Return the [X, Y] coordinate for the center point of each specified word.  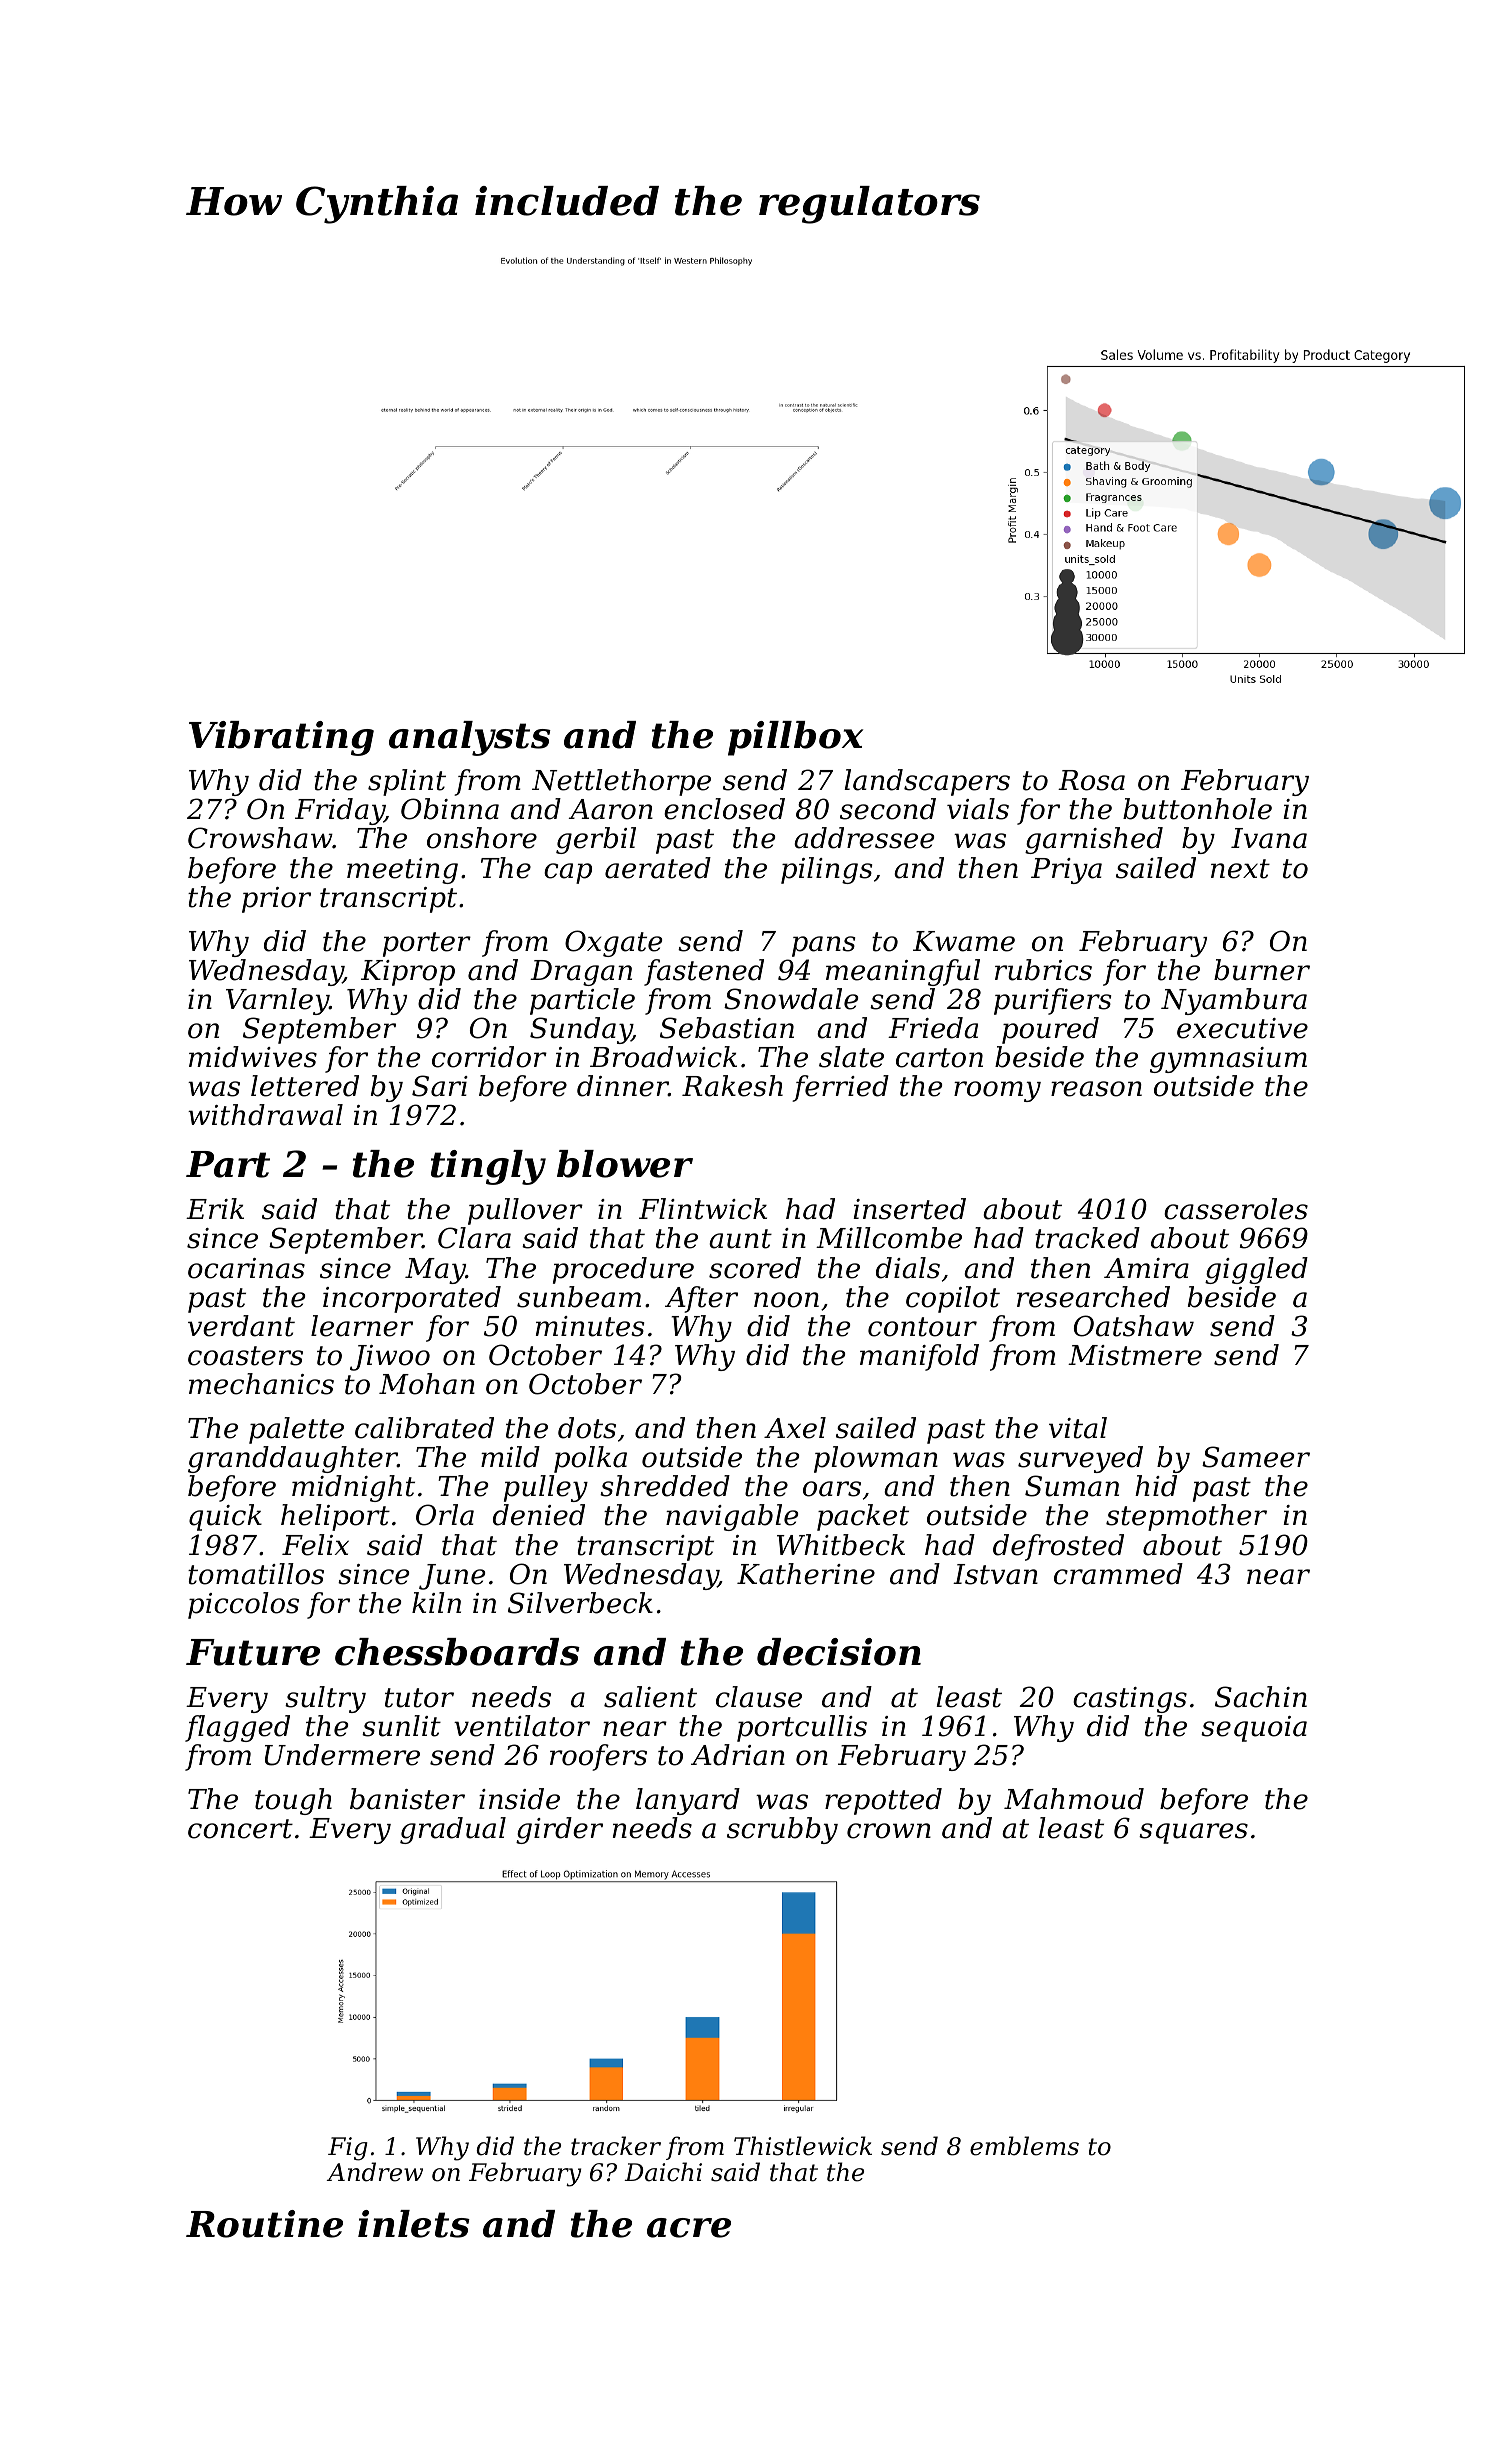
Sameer [1256, 1457]
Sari [440, 1086]
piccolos [243, 1605]
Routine [264, 2224]
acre [689, 2228]
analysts [470, 738]
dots [587, 1428]
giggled [1256, 1270]
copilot [953, 1299]
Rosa [1091, 780]
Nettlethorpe [621, 782]
